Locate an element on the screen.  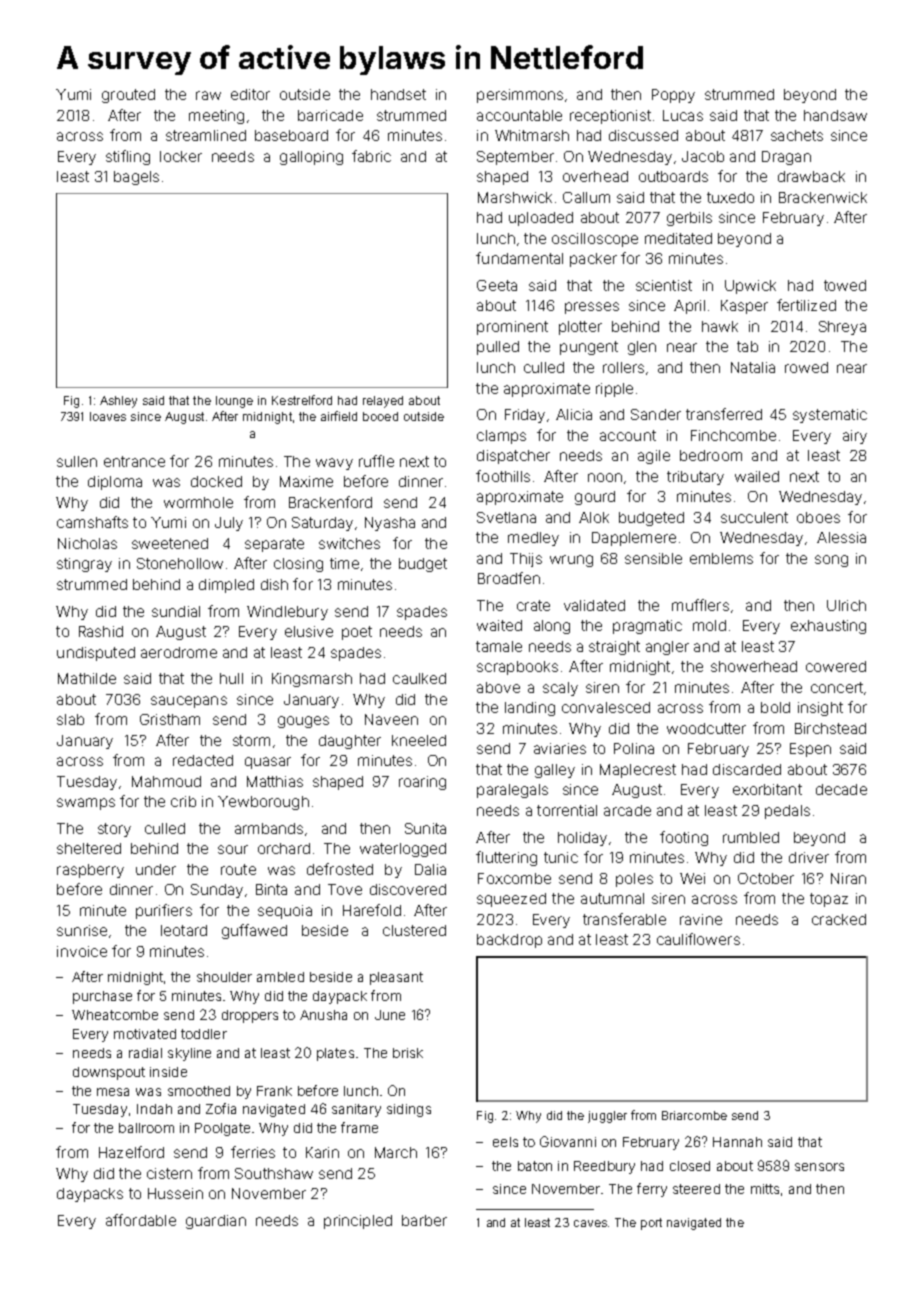
Hazelford is located at coordinates (131, 1152).
